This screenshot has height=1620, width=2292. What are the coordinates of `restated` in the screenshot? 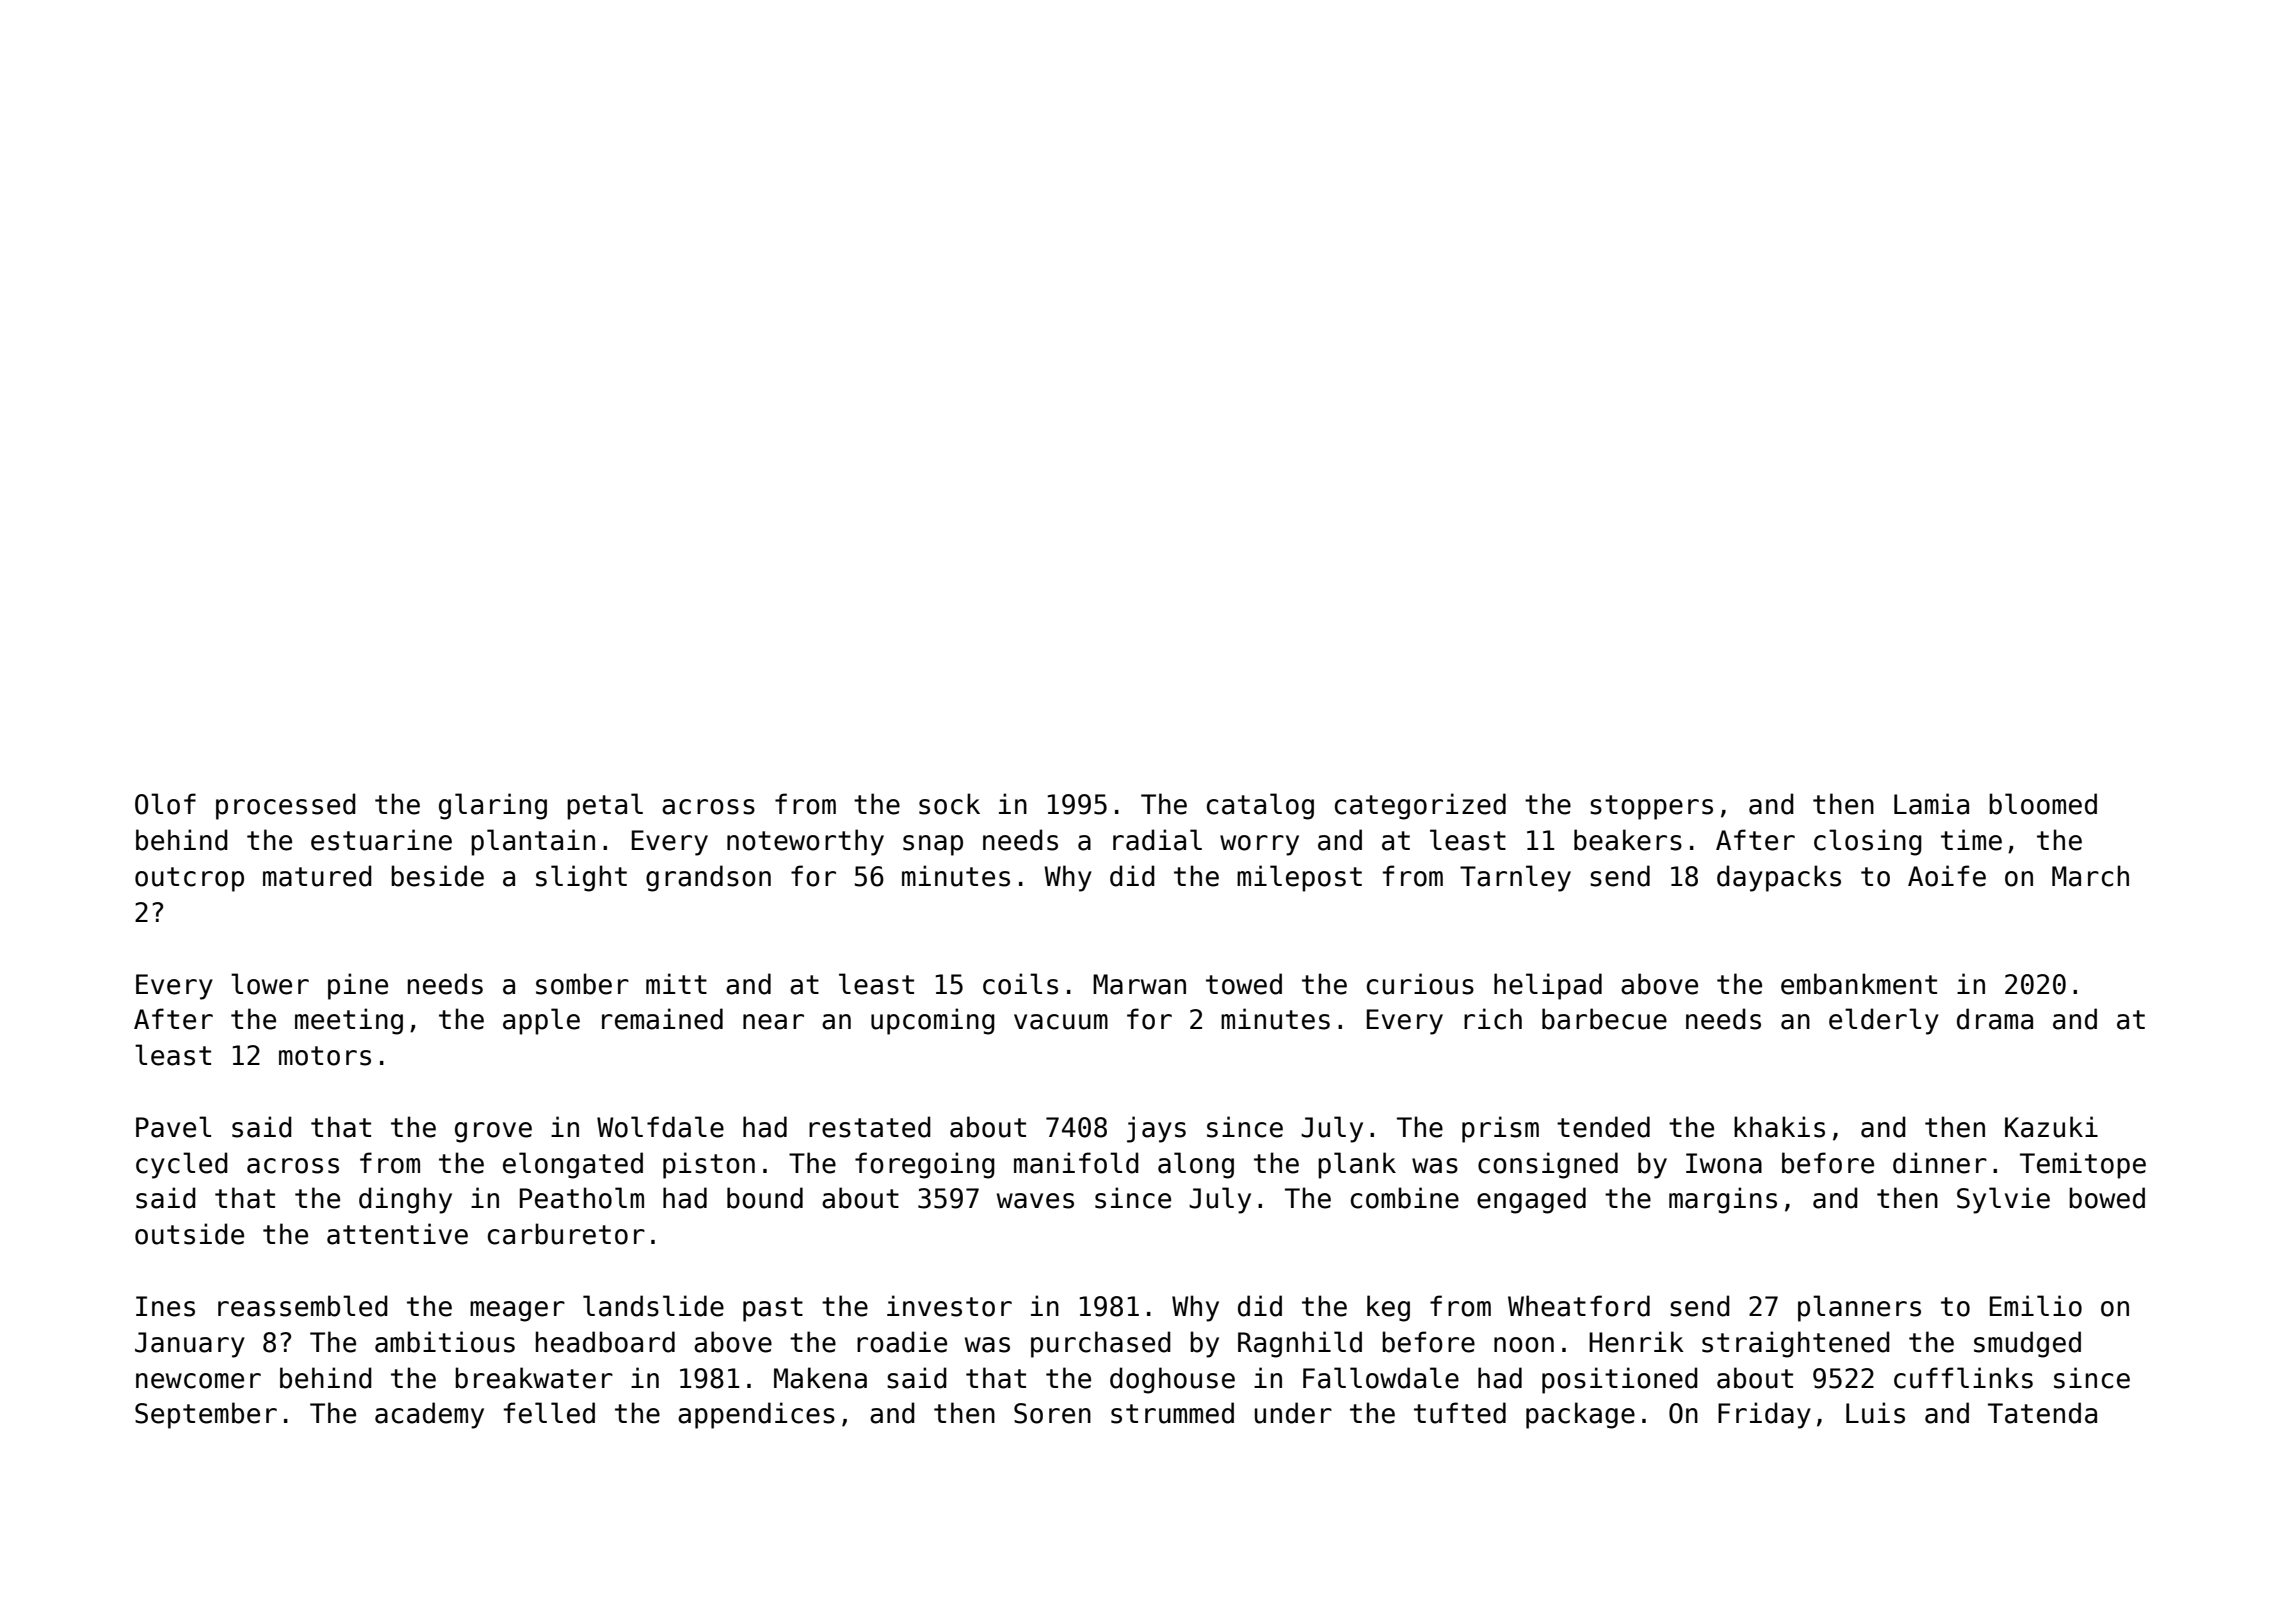 It's located at (870, 1127).
